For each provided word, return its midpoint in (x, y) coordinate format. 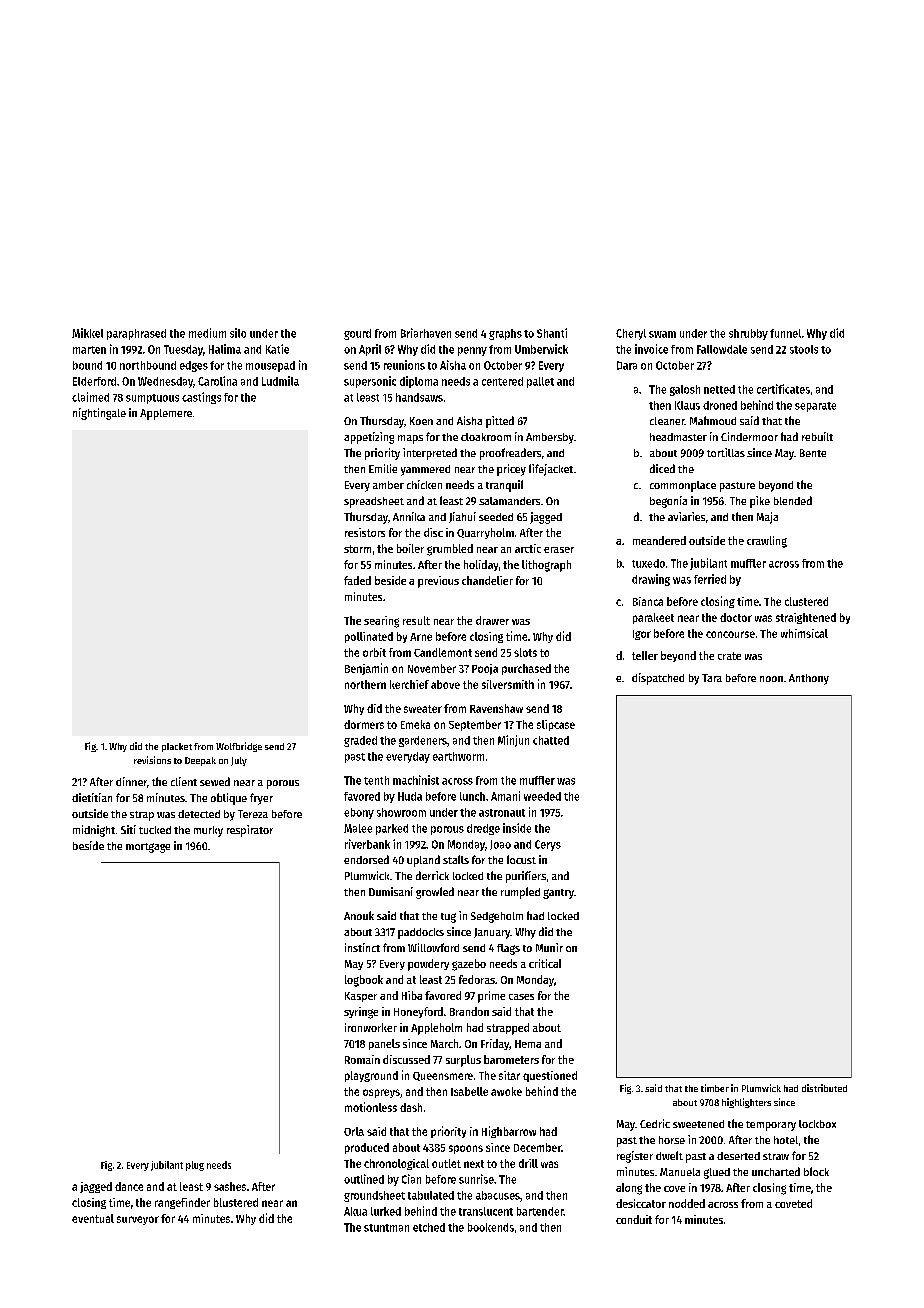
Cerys (548, 845)
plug (195, 1166)
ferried (710, 579)
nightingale (99, 414)
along (629, 1189)
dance (129, 1186)
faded (357, 580)
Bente (813, 453)
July (239, 761)
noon (771, 679)
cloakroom (486, 437)
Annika (409, 516)
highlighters (746, 1103)
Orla (354, 1131)
